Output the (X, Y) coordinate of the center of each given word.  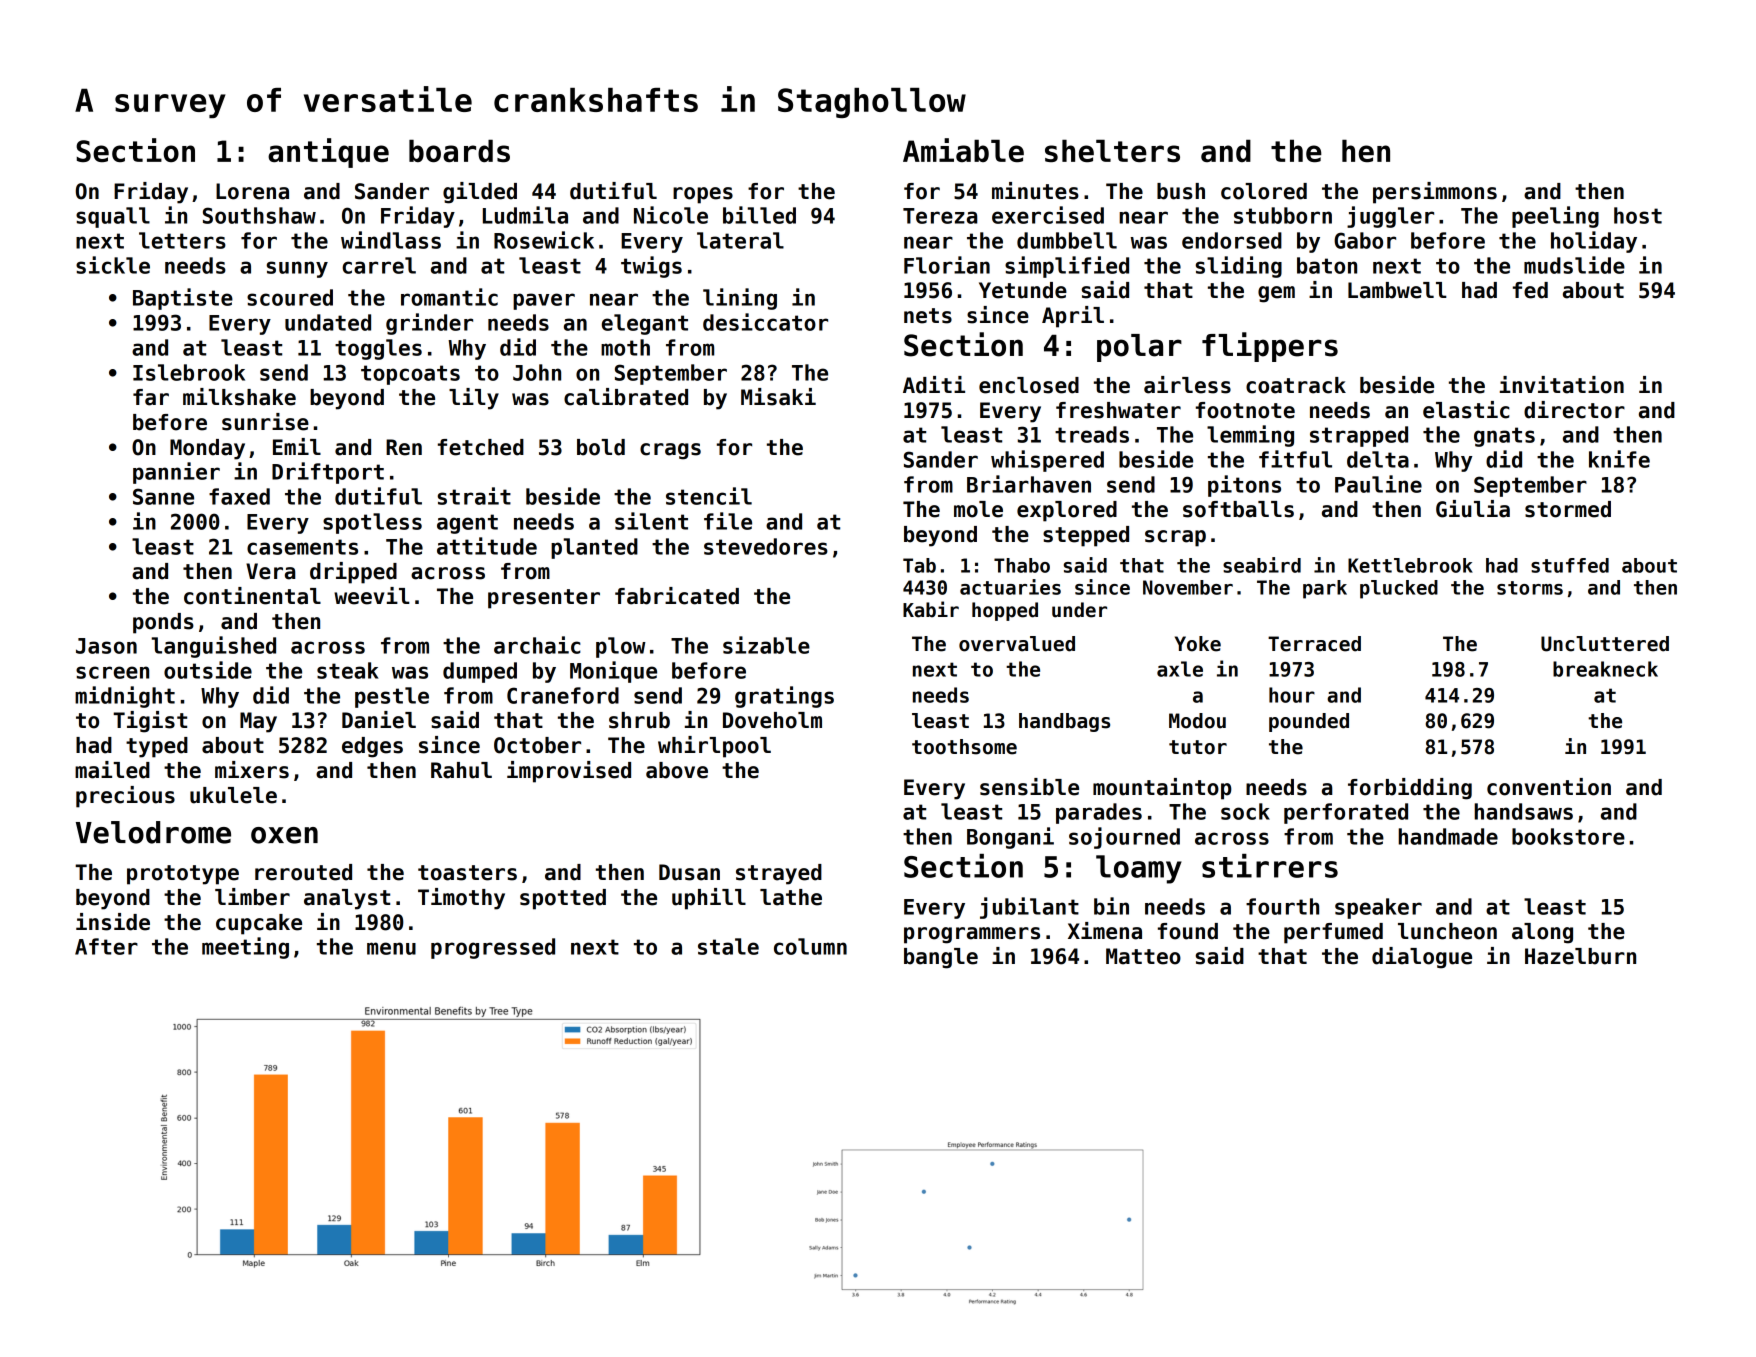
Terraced (1314, 644)
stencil (709, 496)
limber (252, 897)
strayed (779, 874)
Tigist (150, 722)
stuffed (1570, 565)
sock (1245, 811)
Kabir (931, 609)
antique (328, 153)
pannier (176, 473)
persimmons (1435, 193)
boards (459, 150)
